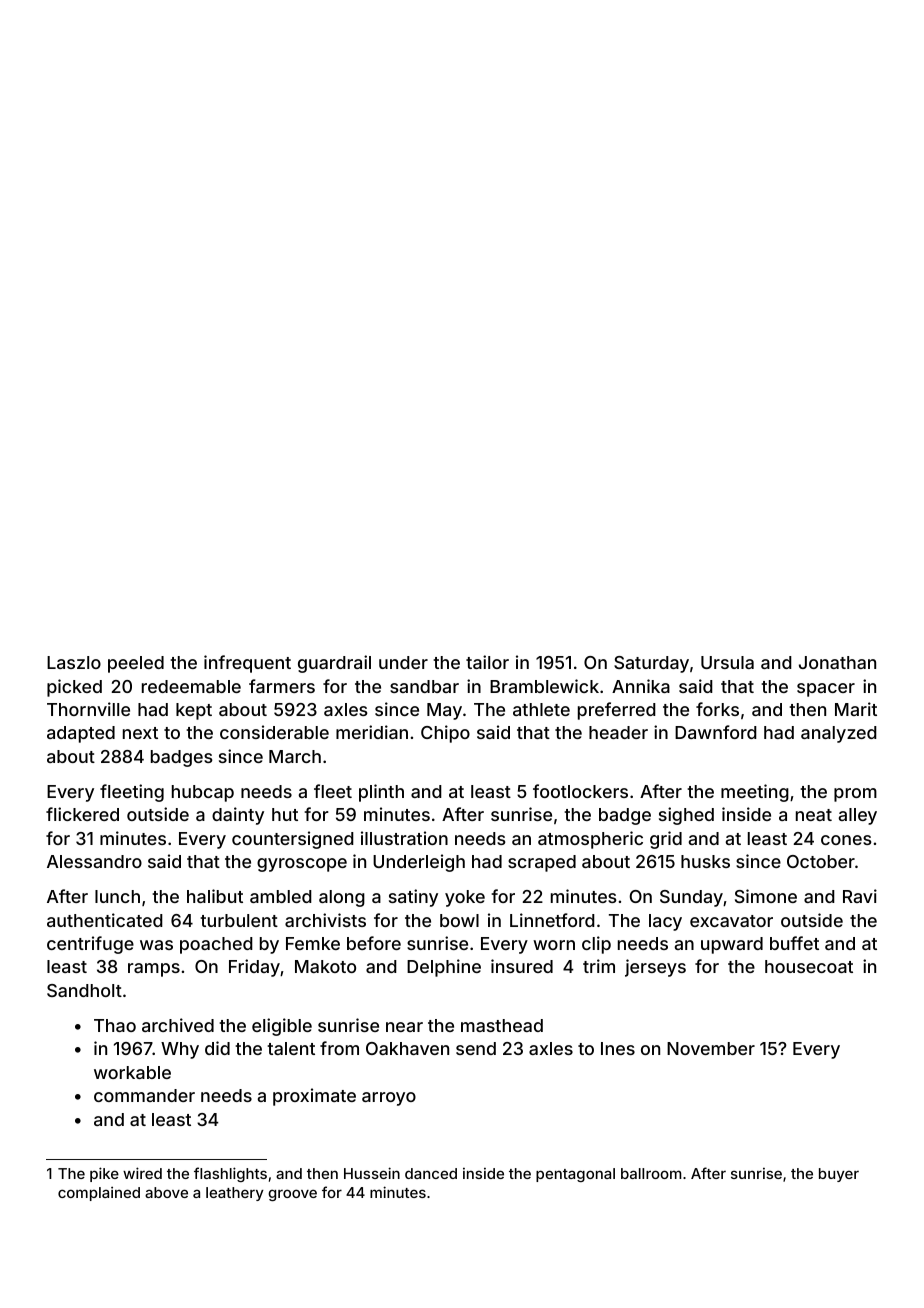 This image has width=924, height=1308. Describe the element at coordinates (731, 921) in the image. I see `excavator` at that location.
